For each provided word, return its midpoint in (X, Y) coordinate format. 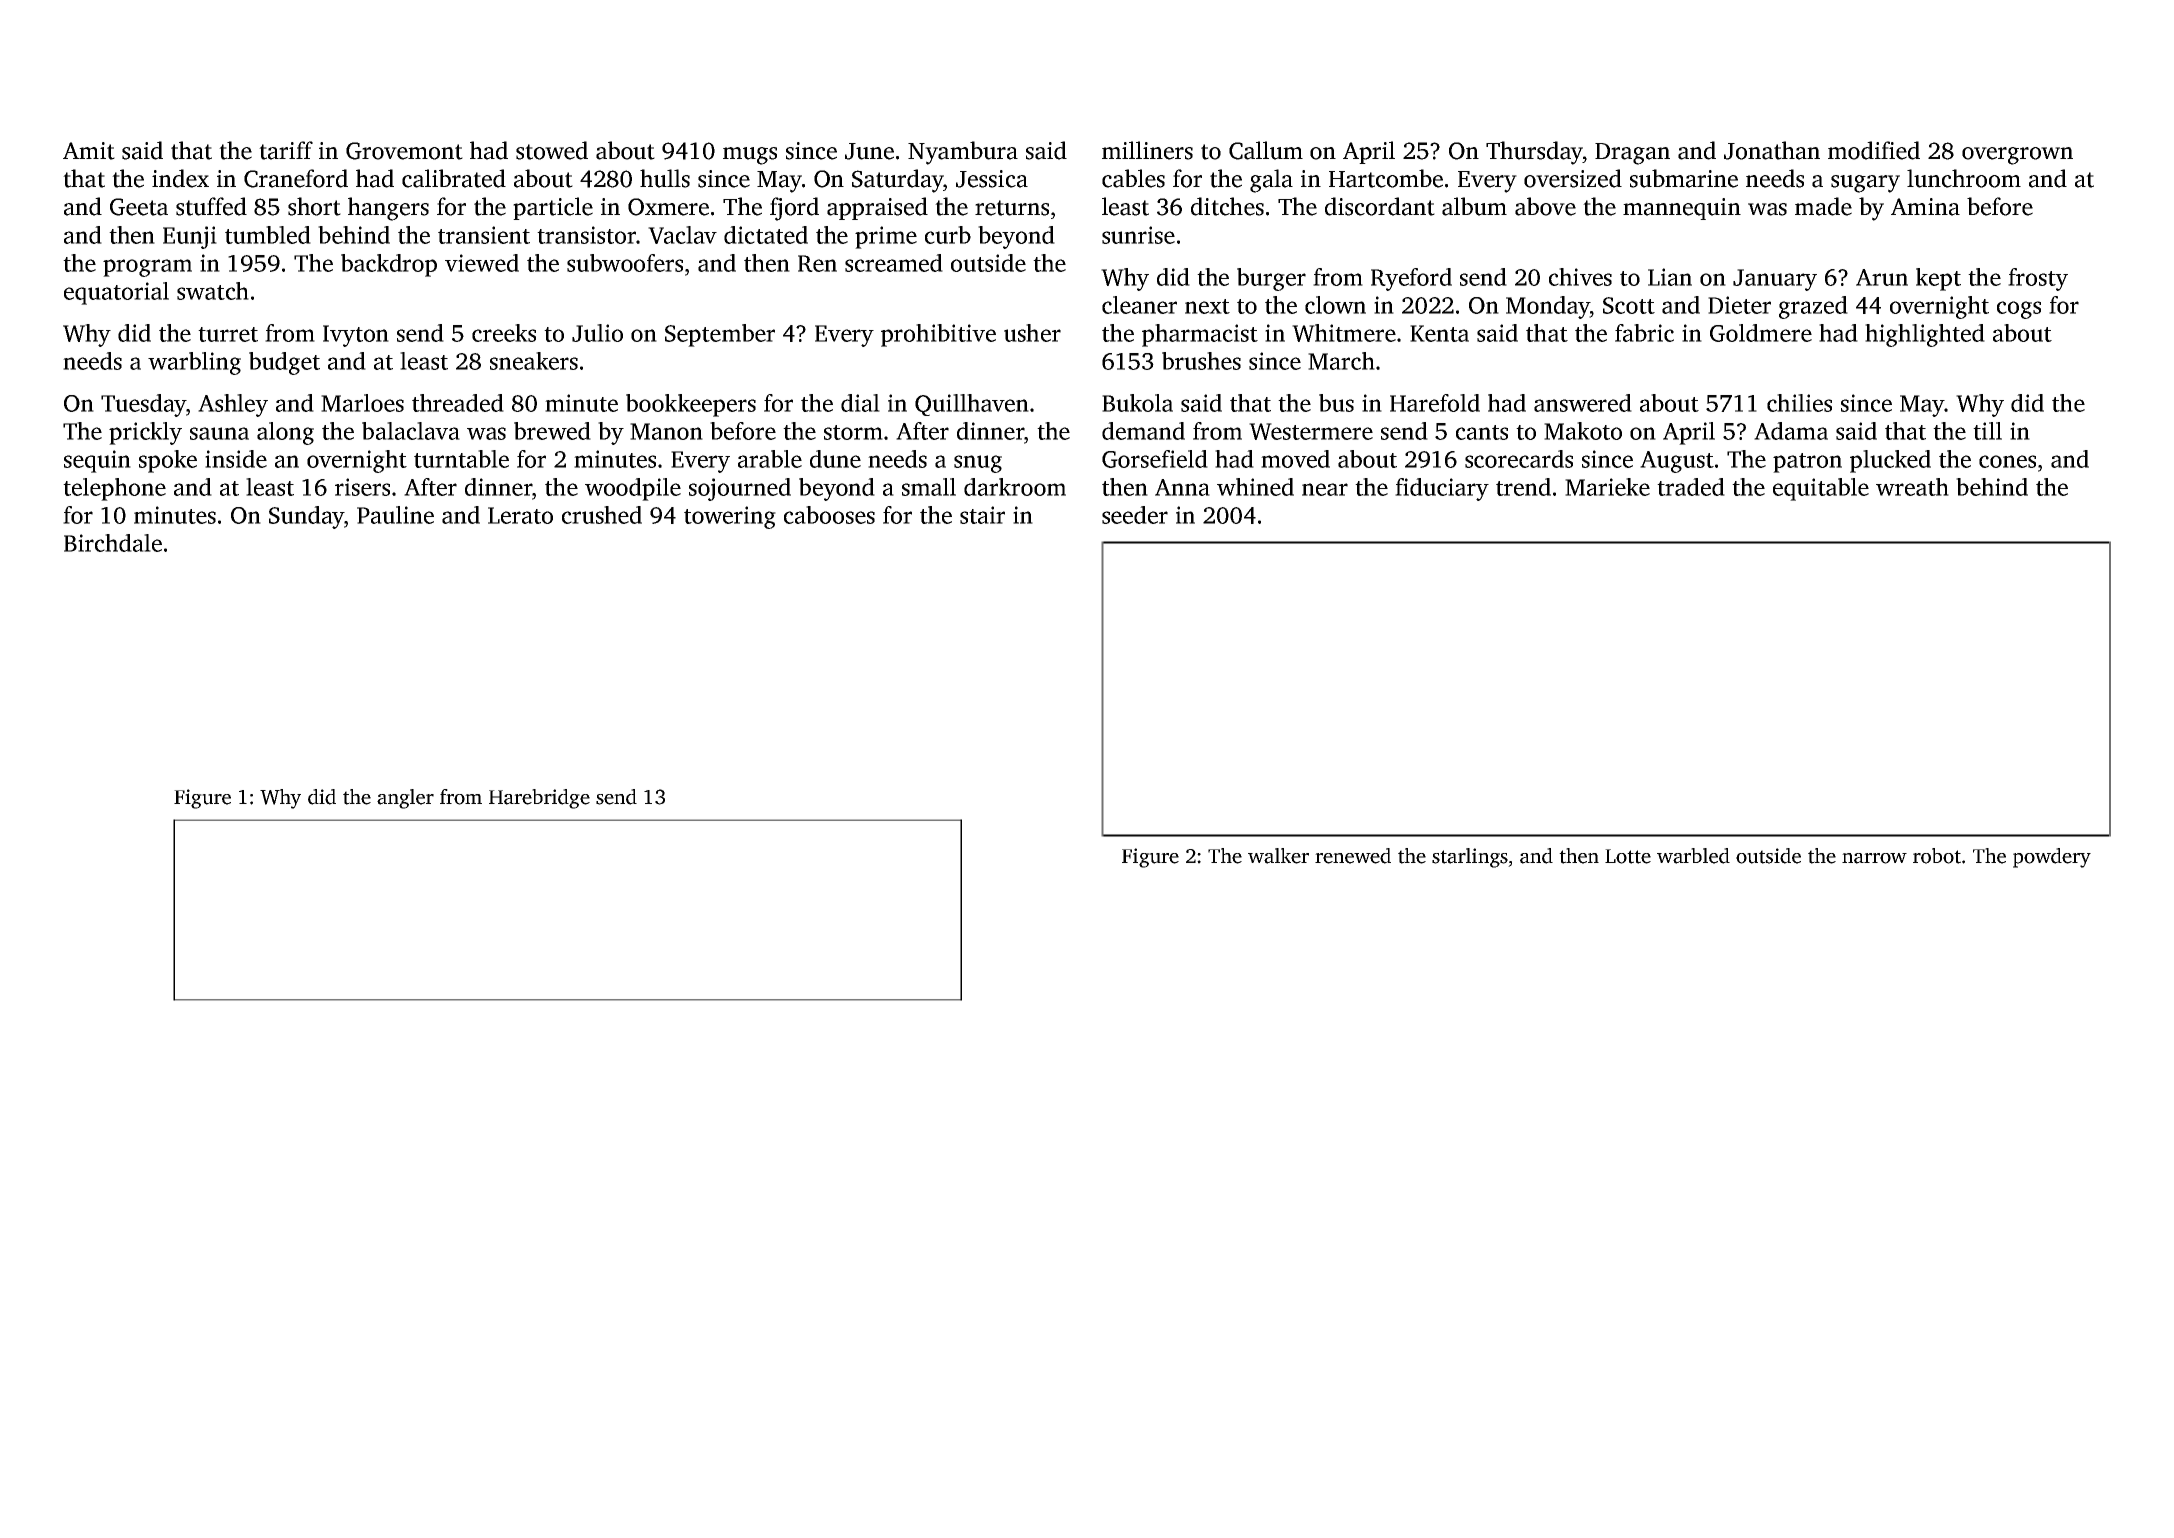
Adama (1791, 431)
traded (1691, 487)
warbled (1693, 856)
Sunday (306, 517)
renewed (1353, 856)
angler (405, 799)
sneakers (534, 361)
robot (1937, 856)
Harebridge (539, 799)
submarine (1684, 178)
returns (1012, 208)
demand (1143, 431)
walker (1278, 856)
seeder (1135, 515)
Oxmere (668, 207)
